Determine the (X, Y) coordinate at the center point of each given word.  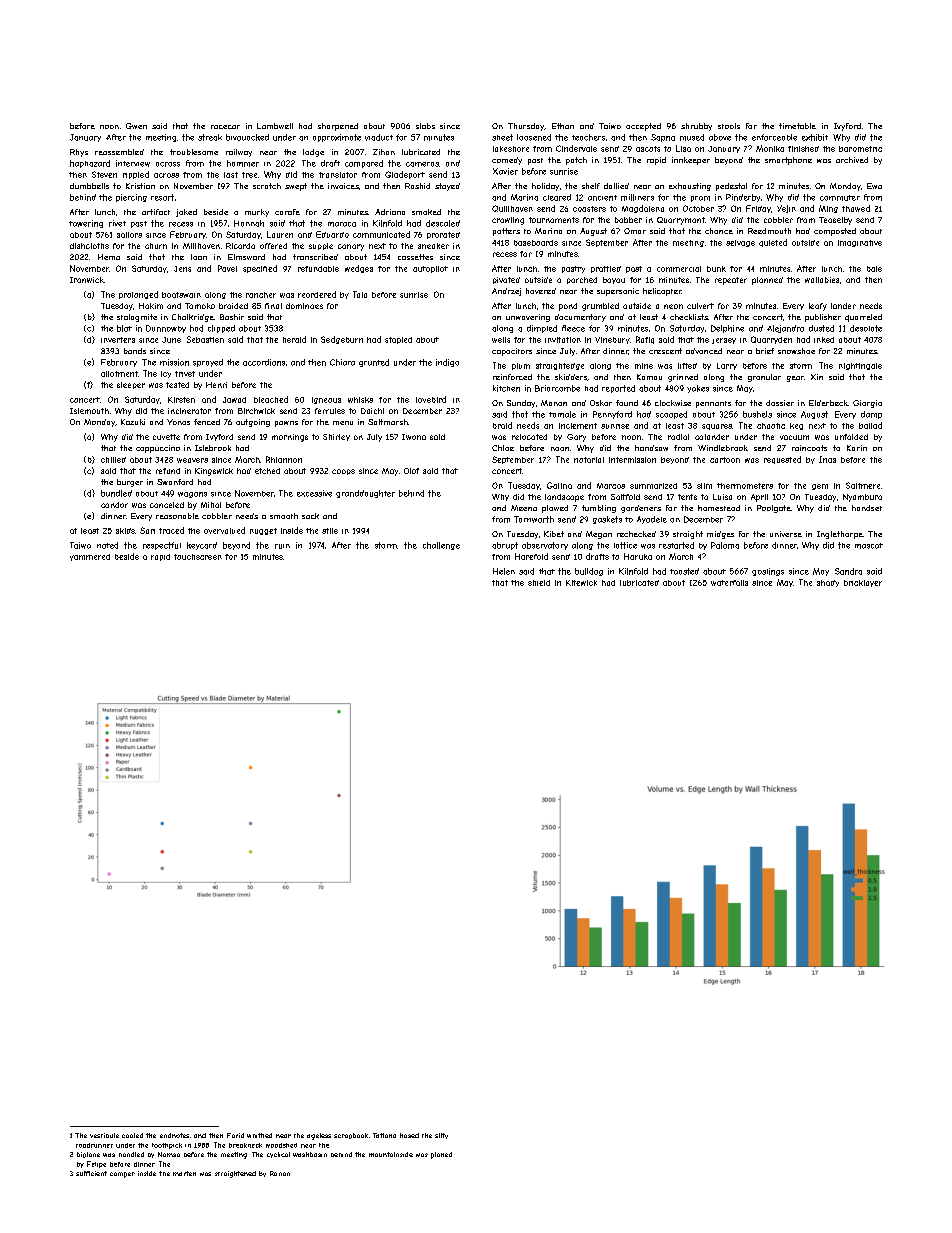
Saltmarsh (388, 422)
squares (717, 427)
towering (86, 224)
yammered (90, 557)
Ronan (280, 1173)
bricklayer (863, 583)
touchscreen (198, 557)
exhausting (690, 187)
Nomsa (169, 1154)
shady (828, 583)
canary (351, 247)
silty (441, 1136)
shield (539, 583)
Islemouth (89, 411)
